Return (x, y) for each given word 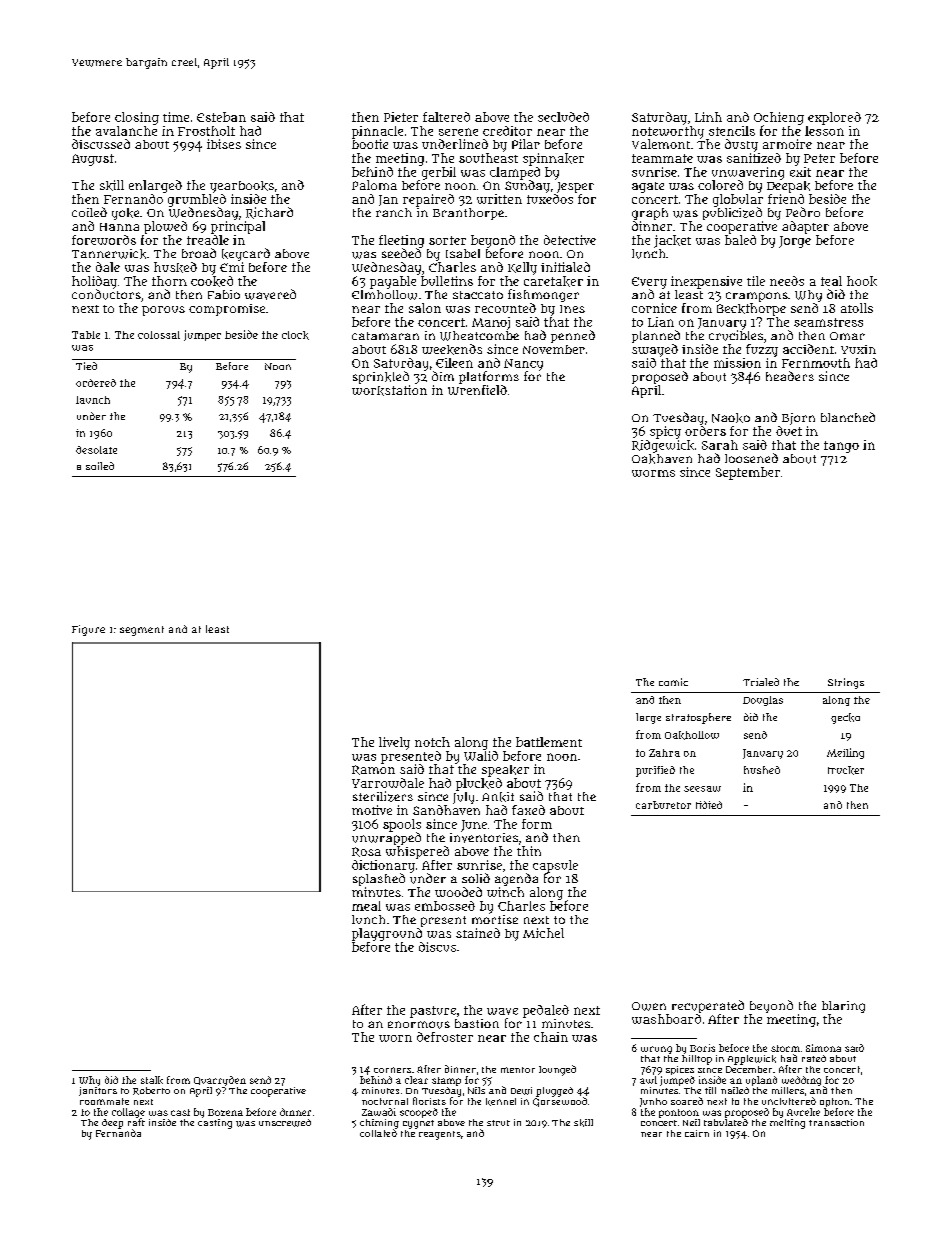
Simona (823, 1048)
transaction (836, 1122)
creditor (507, 131)
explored (834, 118)
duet (789, 431)
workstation (389, 390)
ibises (224, 144)
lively (394, 743)
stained (478, 933)
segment (142, 631)
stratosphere (698, 718)
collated (378, 1133)
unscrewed (285, 1123)
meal (366, 906)
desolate (96, 450)
